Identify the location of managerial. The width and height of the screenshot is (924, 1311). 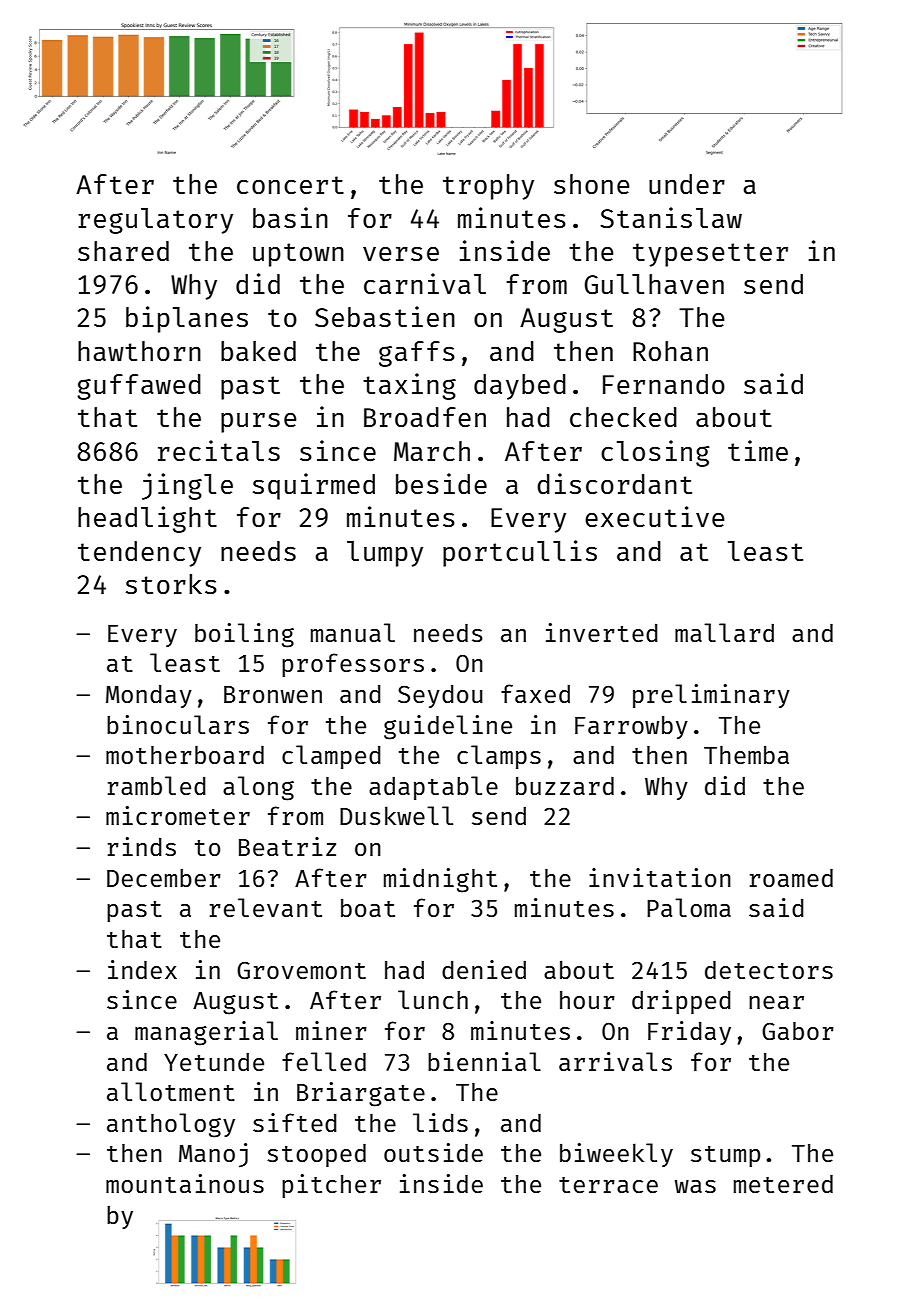
(206, 1033).
